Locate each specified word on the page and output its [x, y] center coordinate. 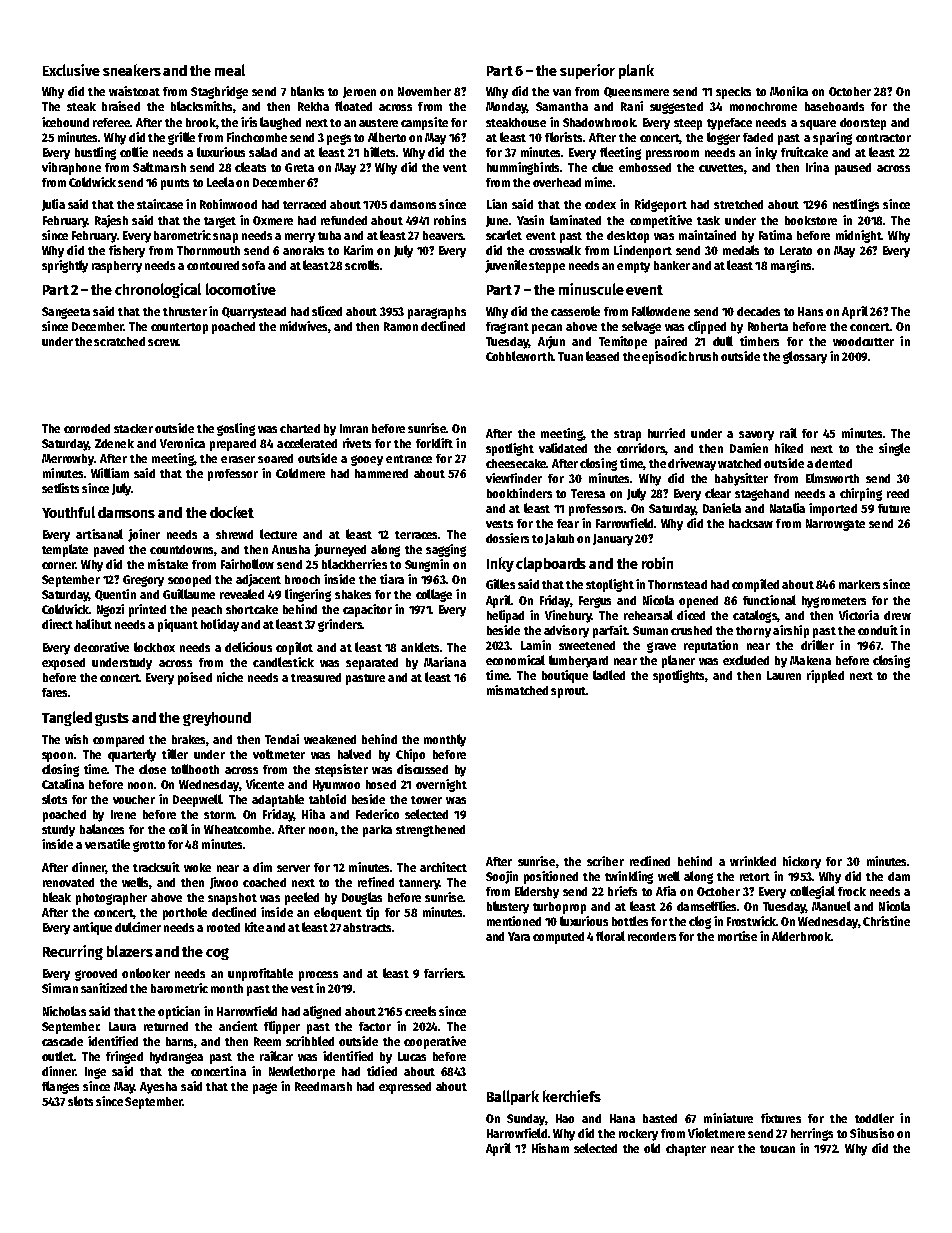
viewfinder [514, 478]
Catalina [63, 784]
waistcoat [134, 91]
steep [688, 124]
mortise [737, 936]
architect [443, 867]
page [265, 1088]
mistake [168, 564]
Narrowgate [835, 525]
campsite [424, 123]
